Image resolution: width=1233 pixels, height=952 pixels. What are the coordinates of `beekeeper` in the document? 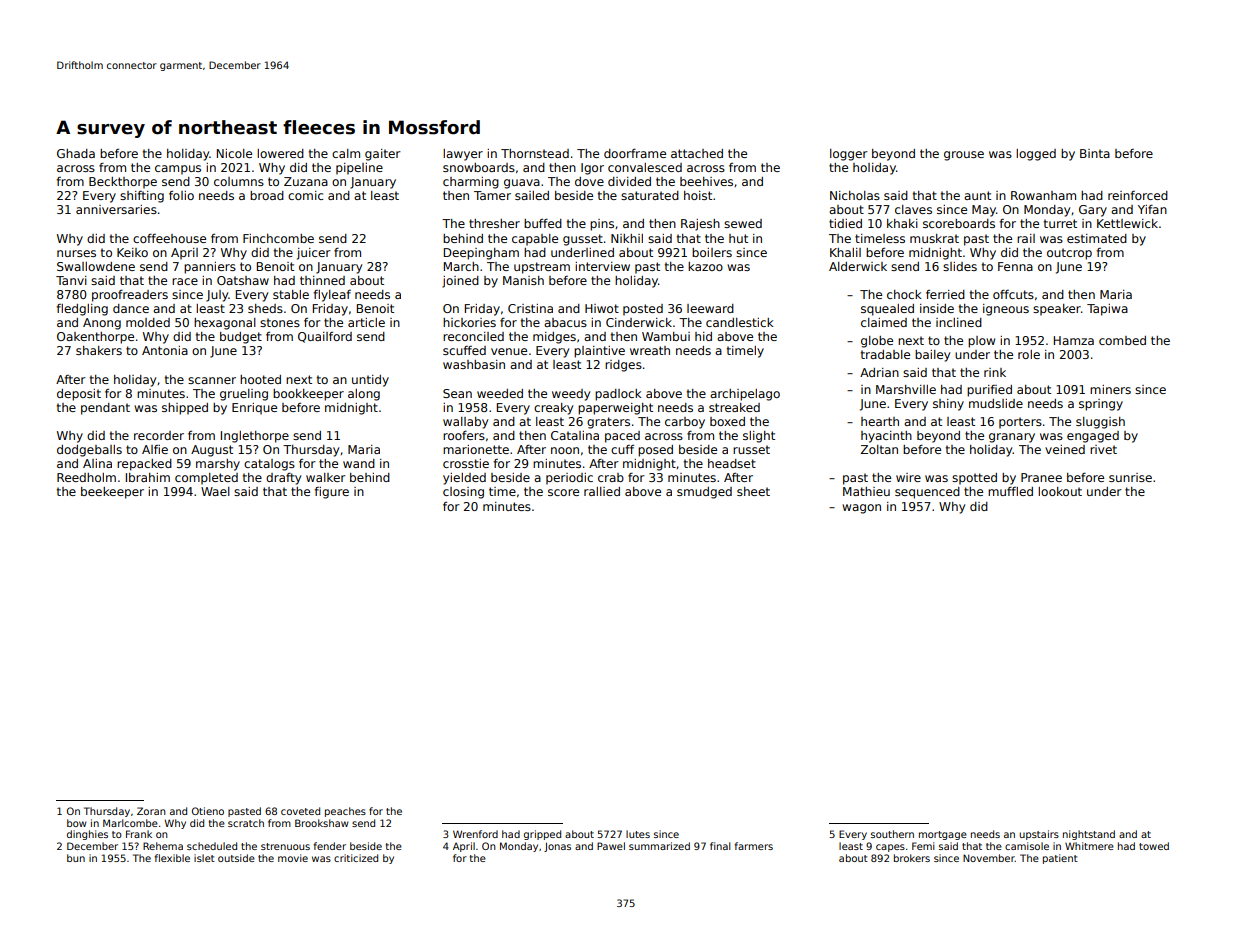 It's located at (112, 493).
